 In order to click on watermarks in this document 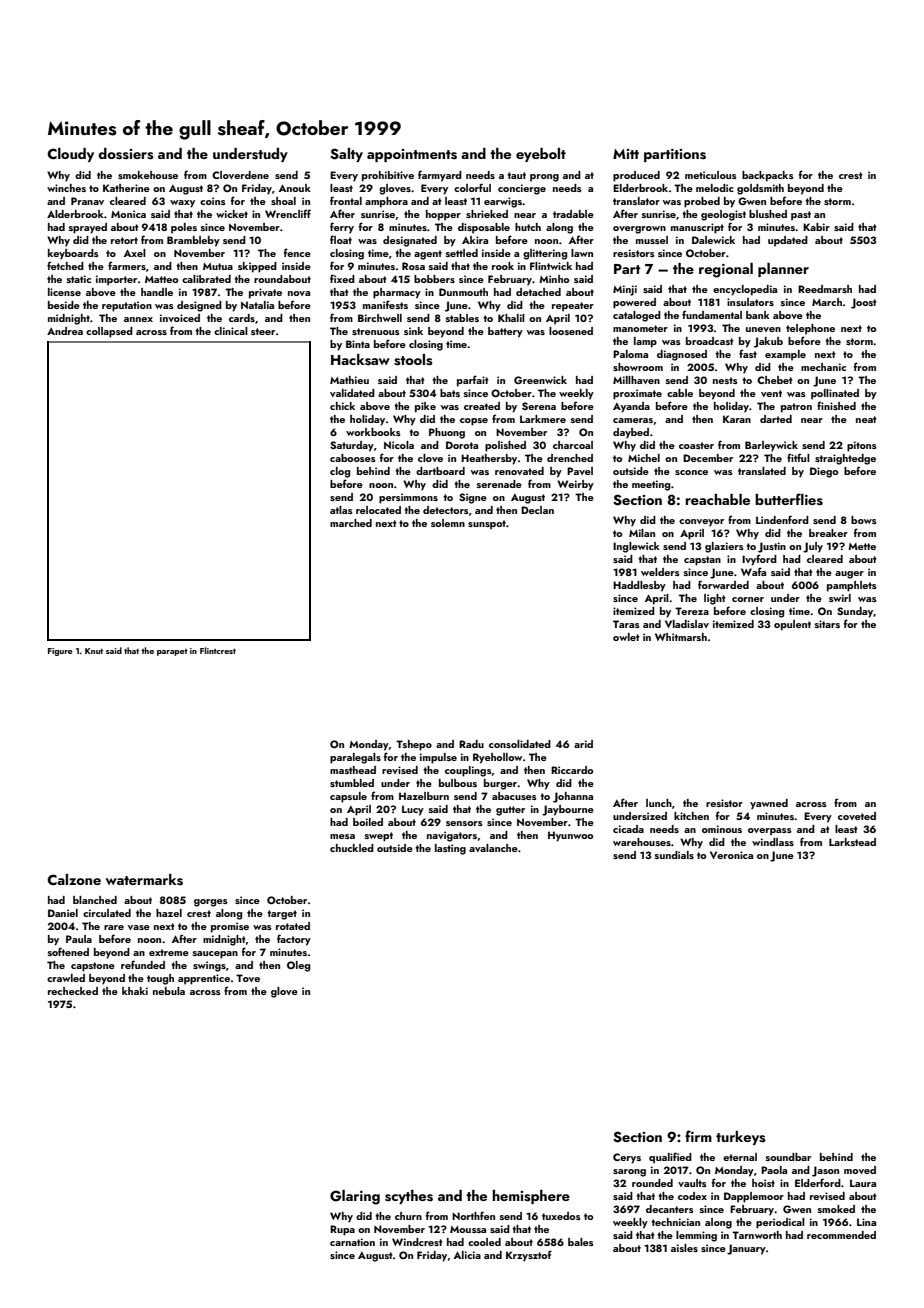, I will do `click(144, 880)`.
